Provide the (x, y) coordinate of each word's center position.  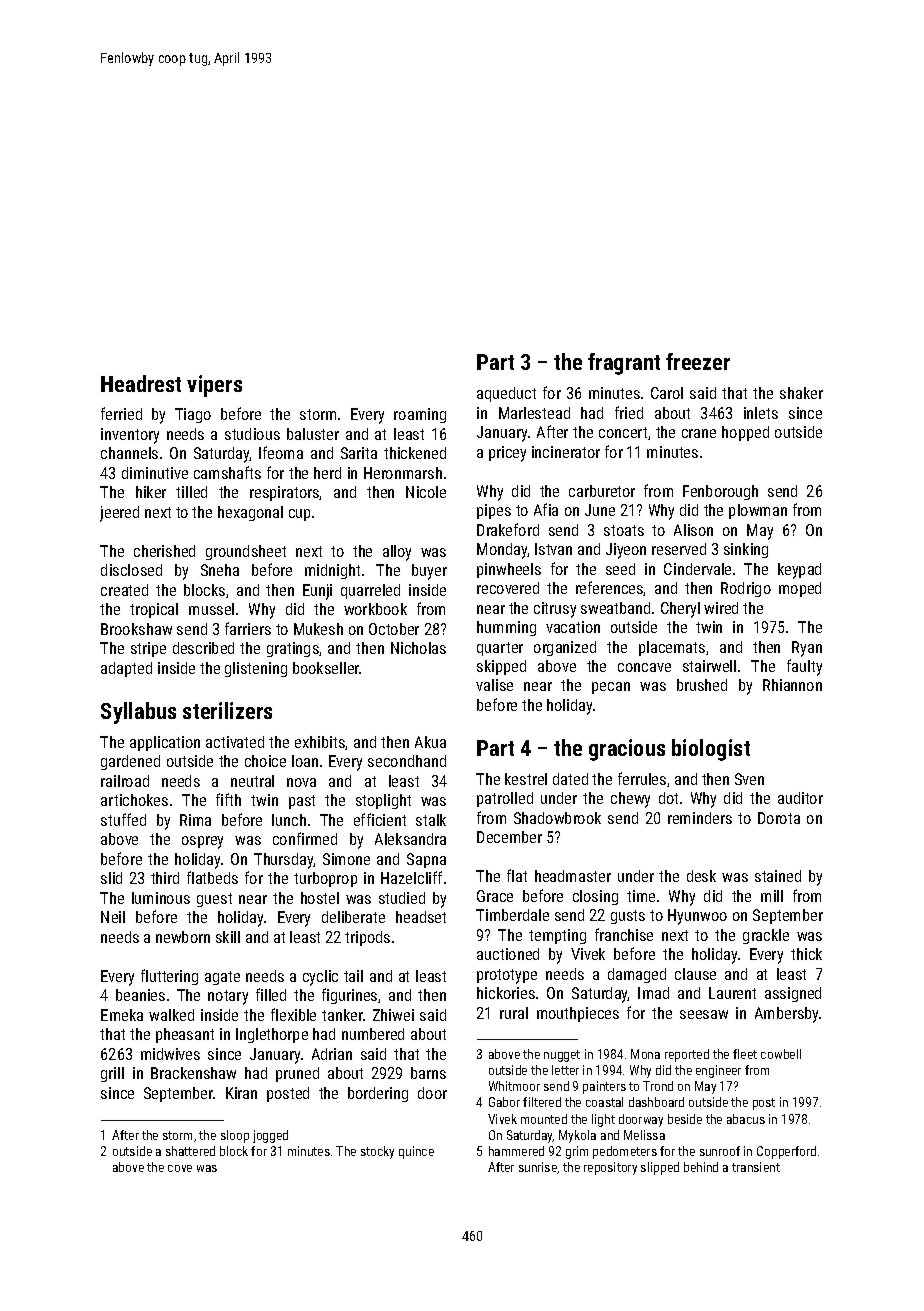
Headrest (141, 383)
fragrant (624, 364)
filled (271, 994)
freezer (698, 361)
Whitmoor (514, 1086)
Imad (653, 993)
